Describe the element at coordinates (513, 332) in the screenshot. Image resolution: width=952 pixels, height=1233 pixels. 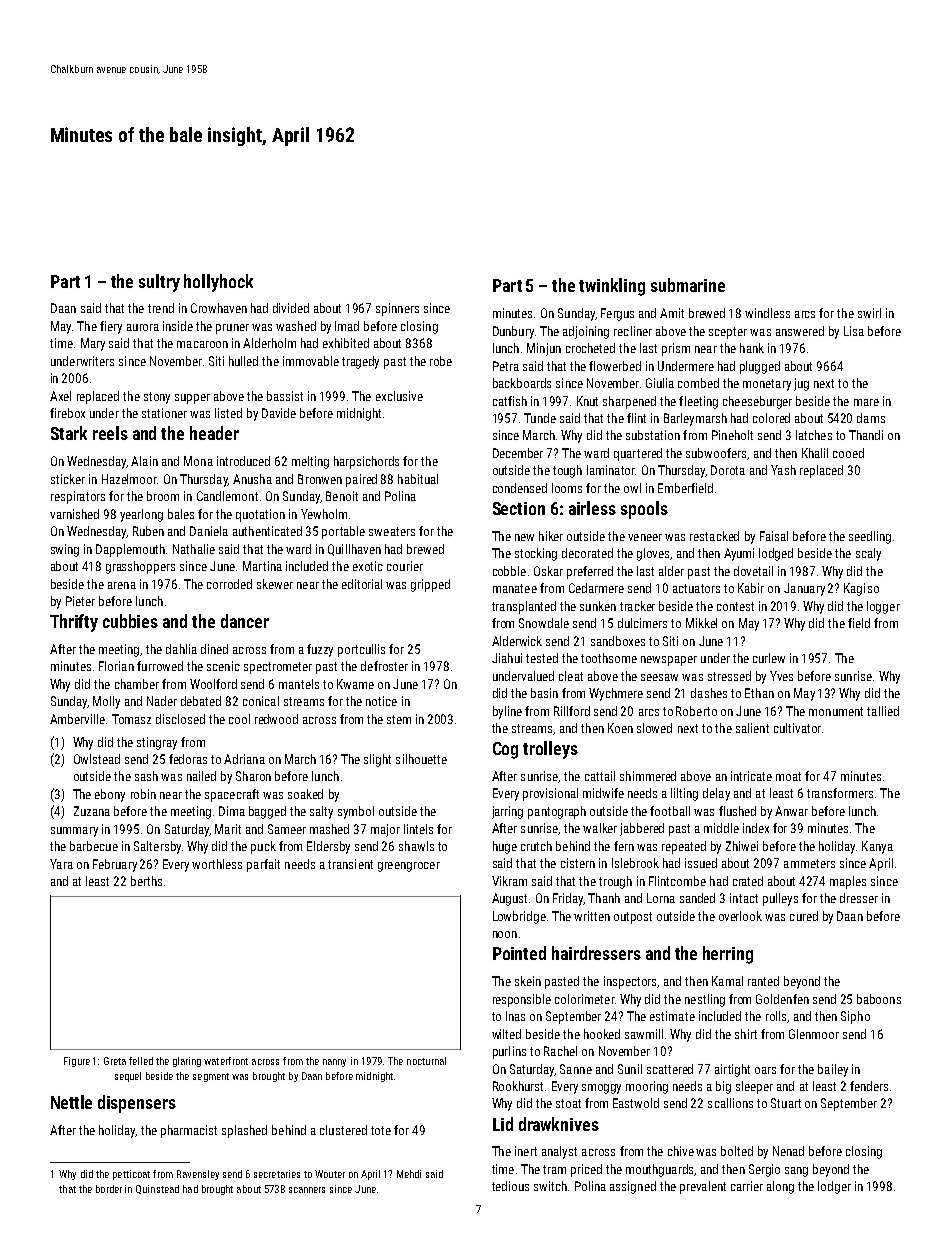
I see `Dunbury` at that location.
